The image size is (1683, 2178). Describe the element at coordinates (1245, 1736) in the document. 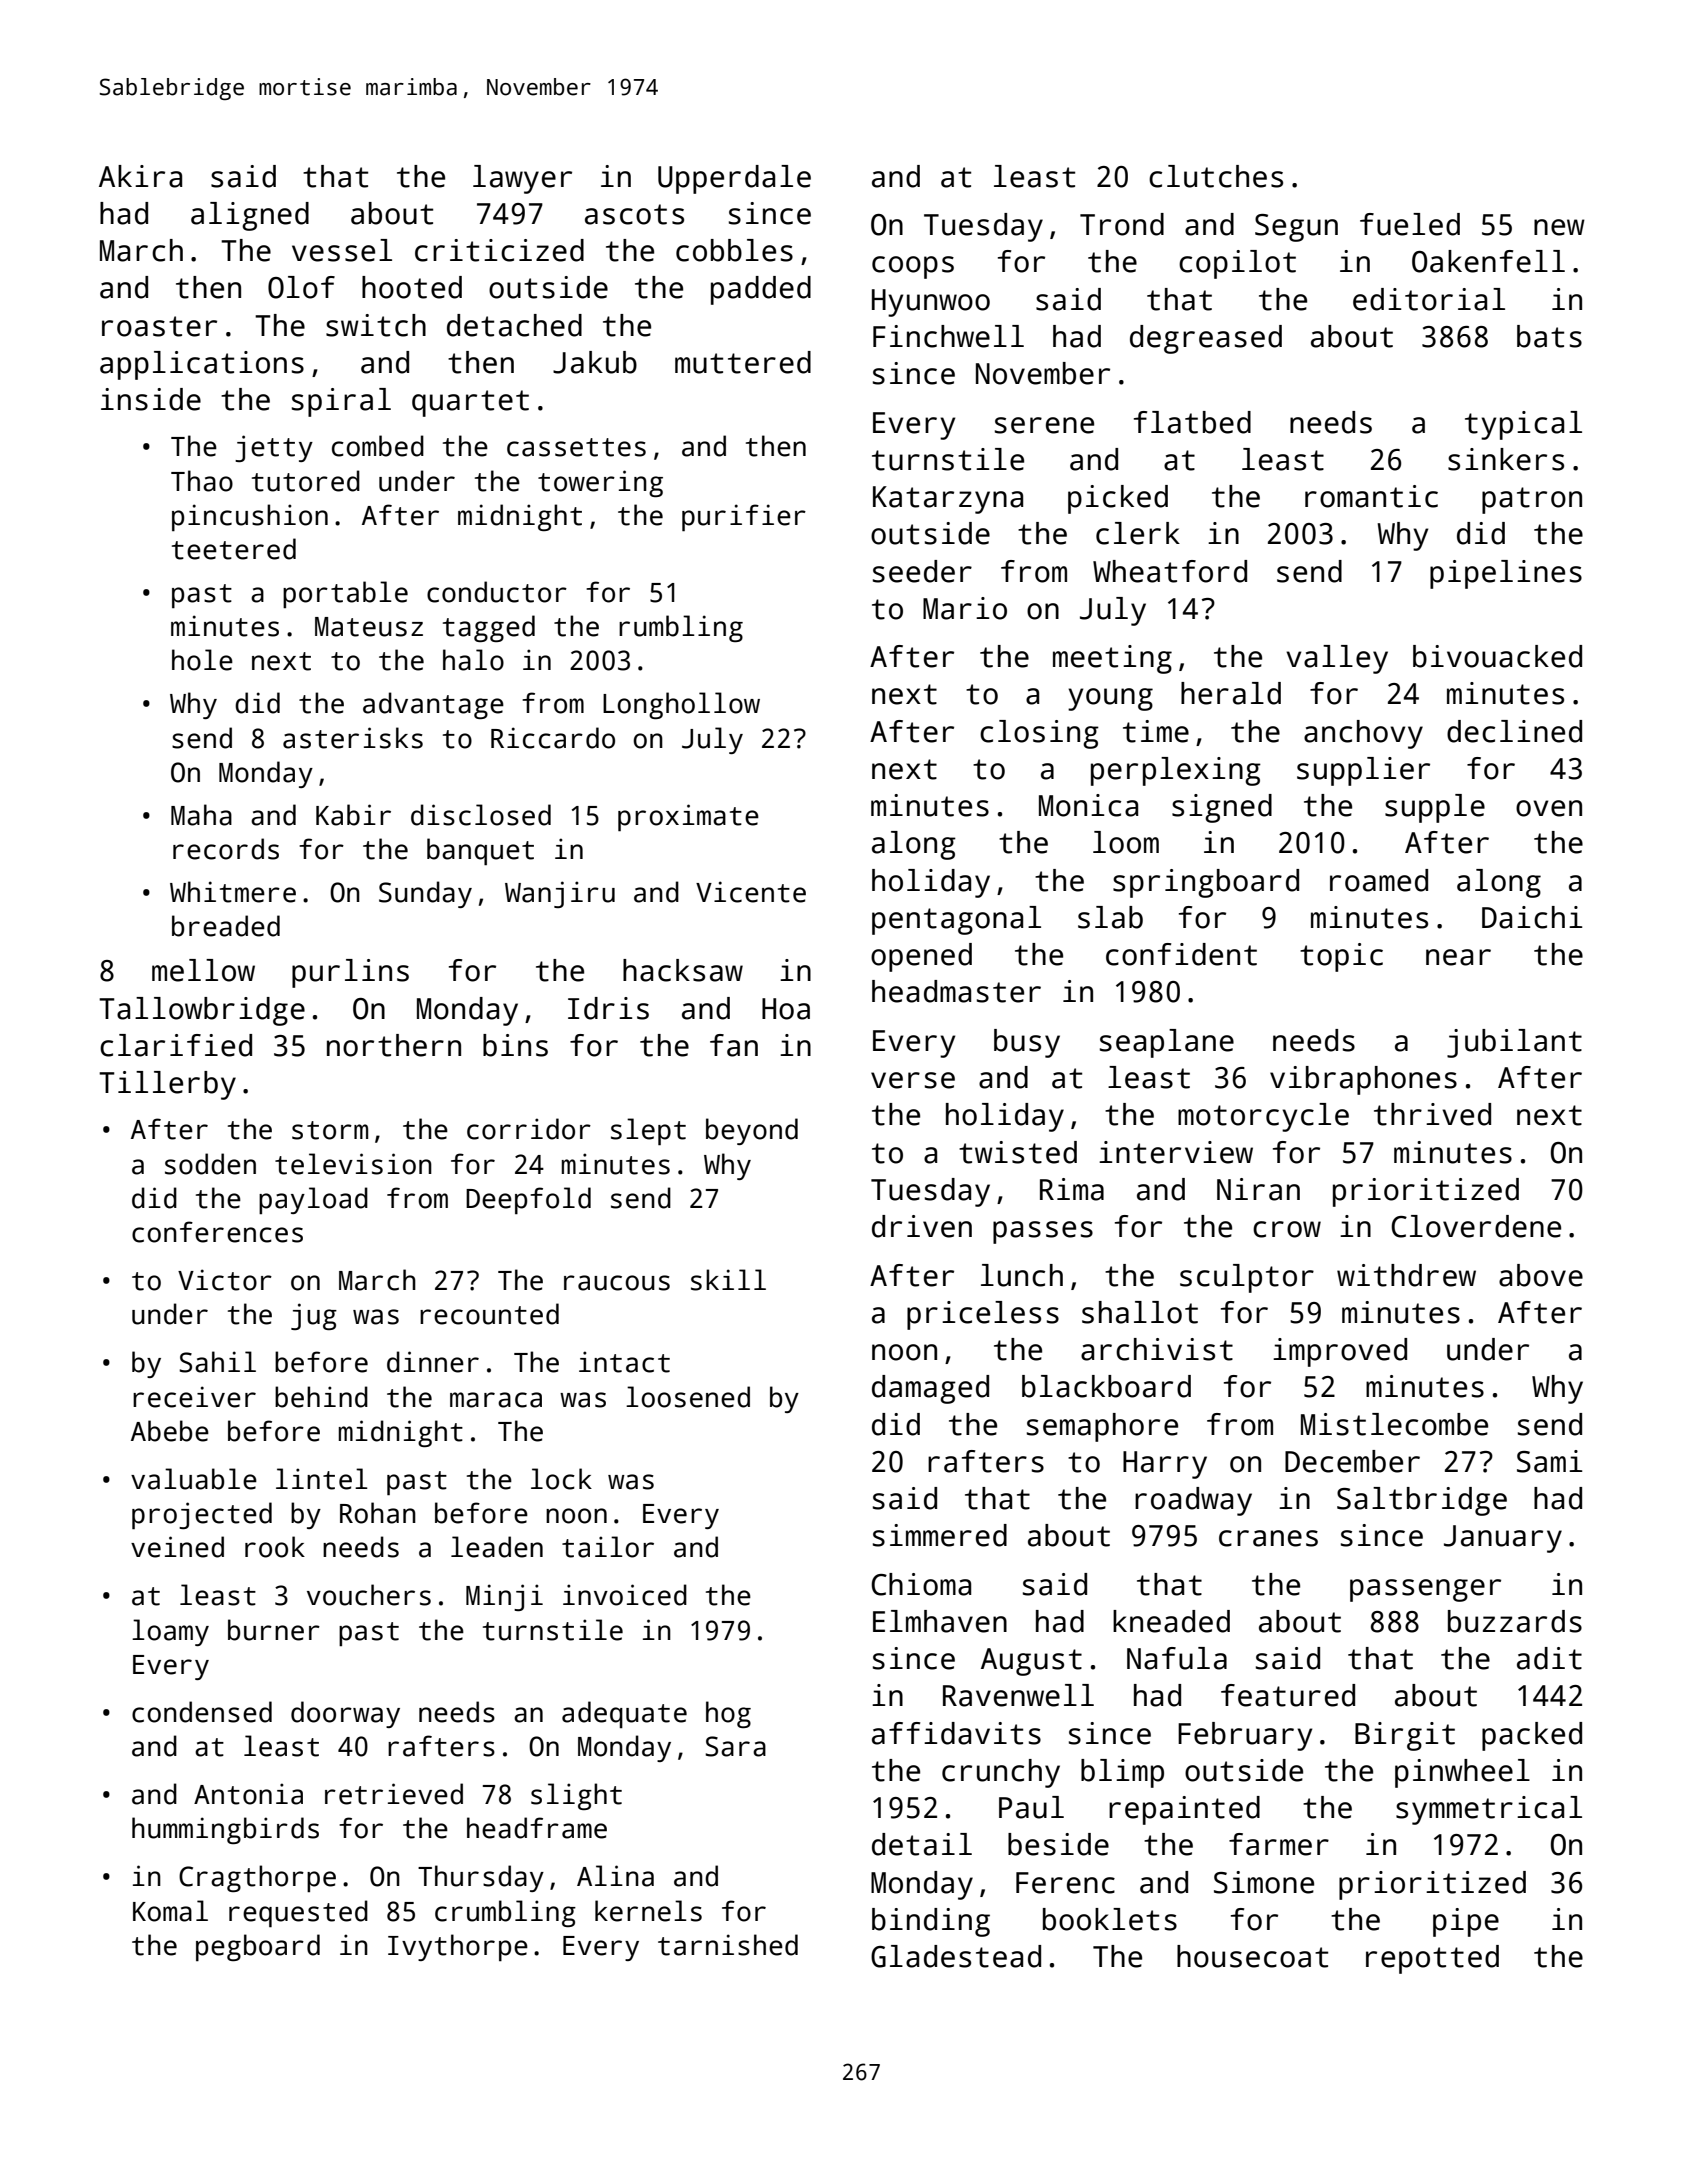

I see `February` at that location.
